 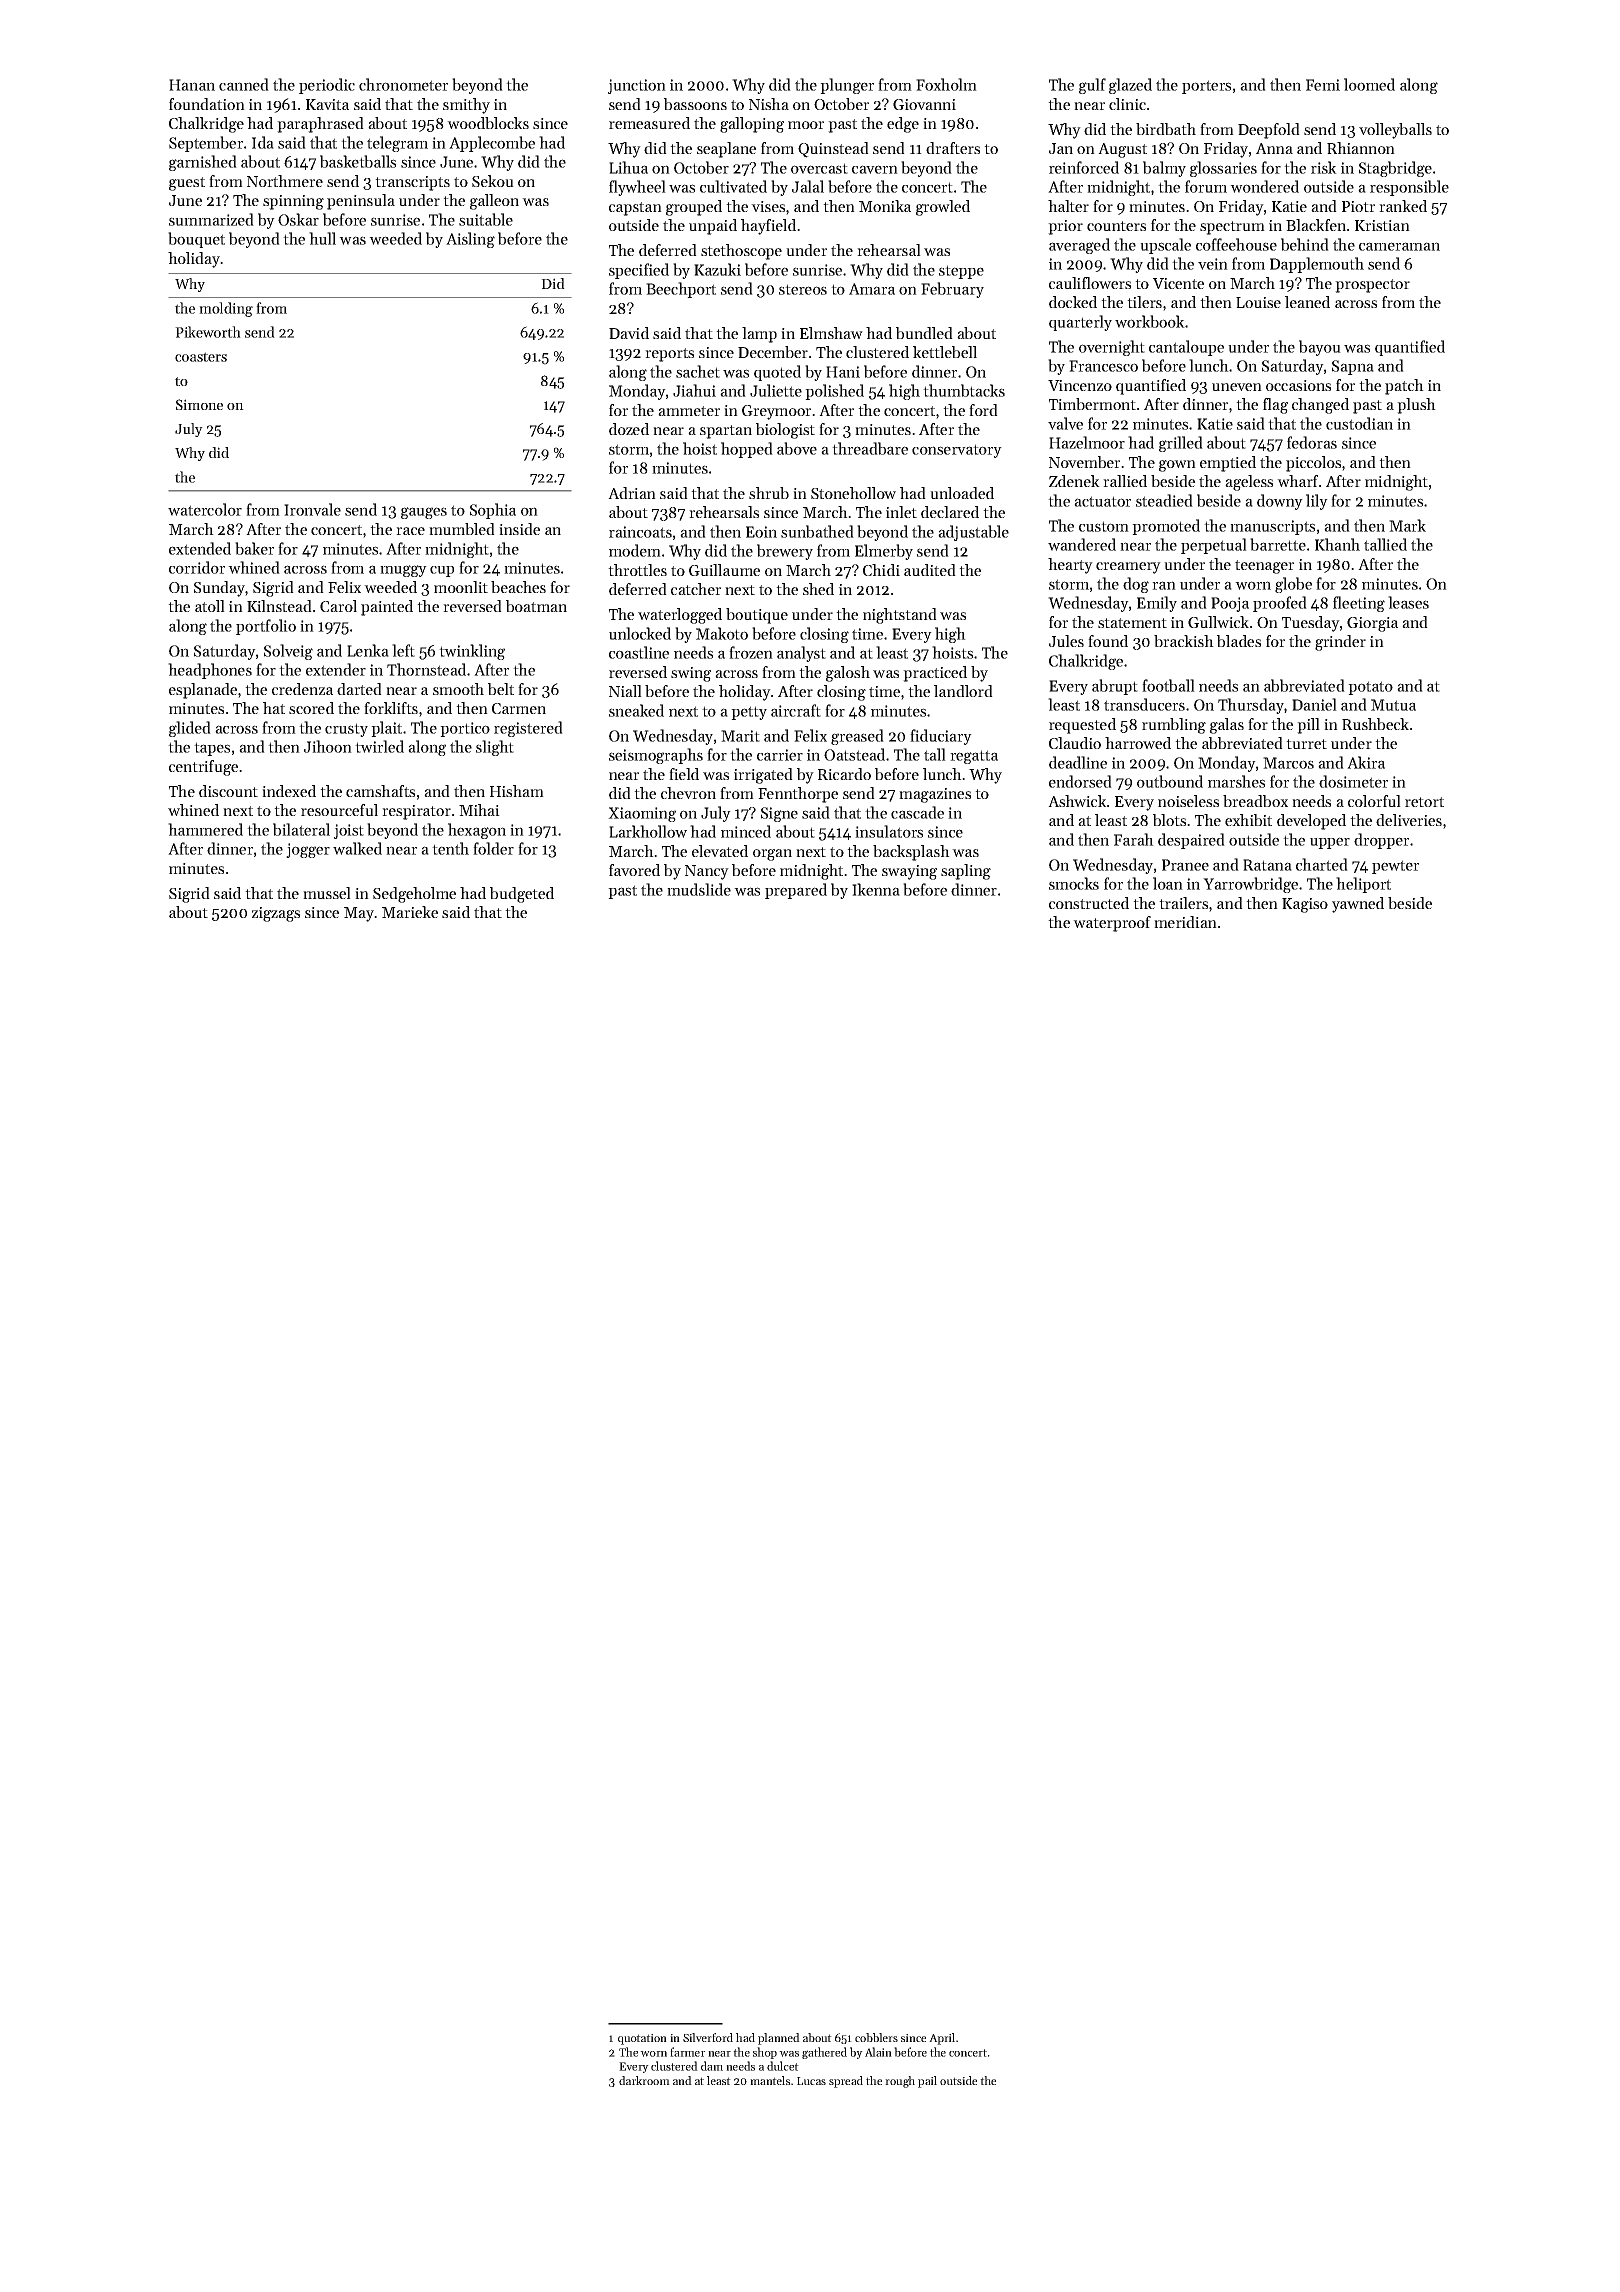 I want to click on pail, so click(x=927, y=2082).
